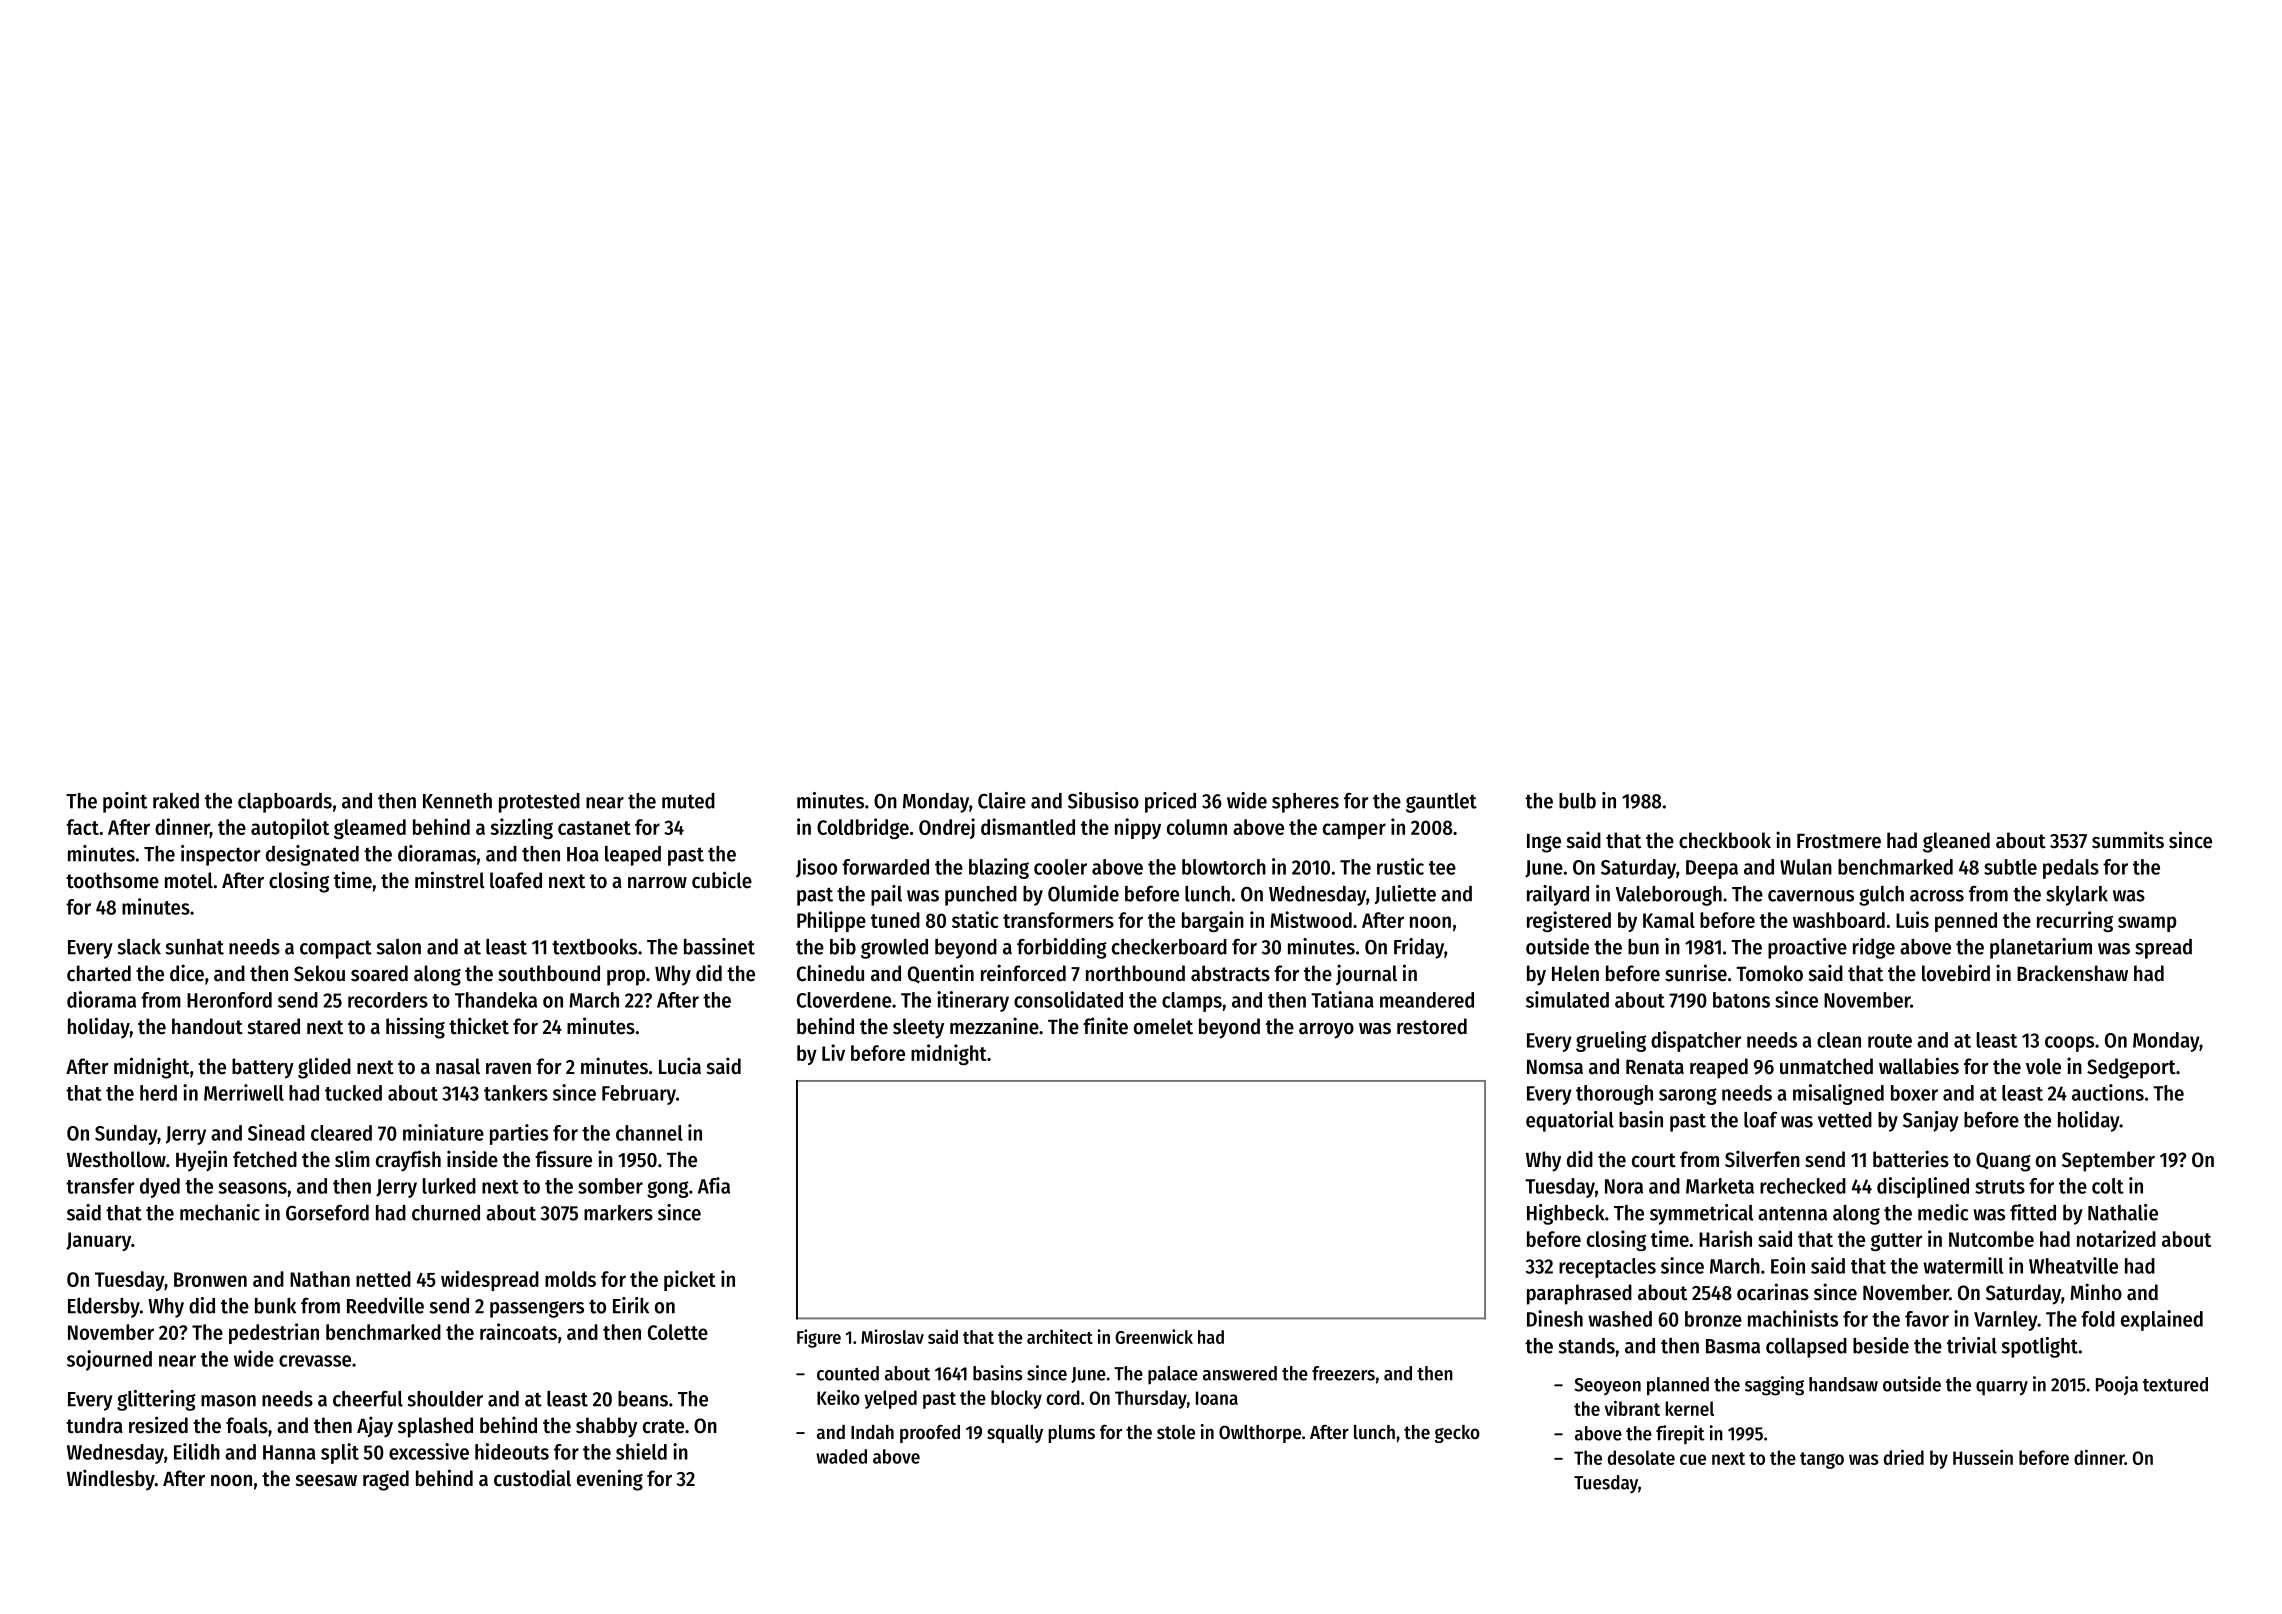 This document has height=1614, width=2282. Describe the element at coordinates (549, 973) in the document. I see `southbound` at that location.
